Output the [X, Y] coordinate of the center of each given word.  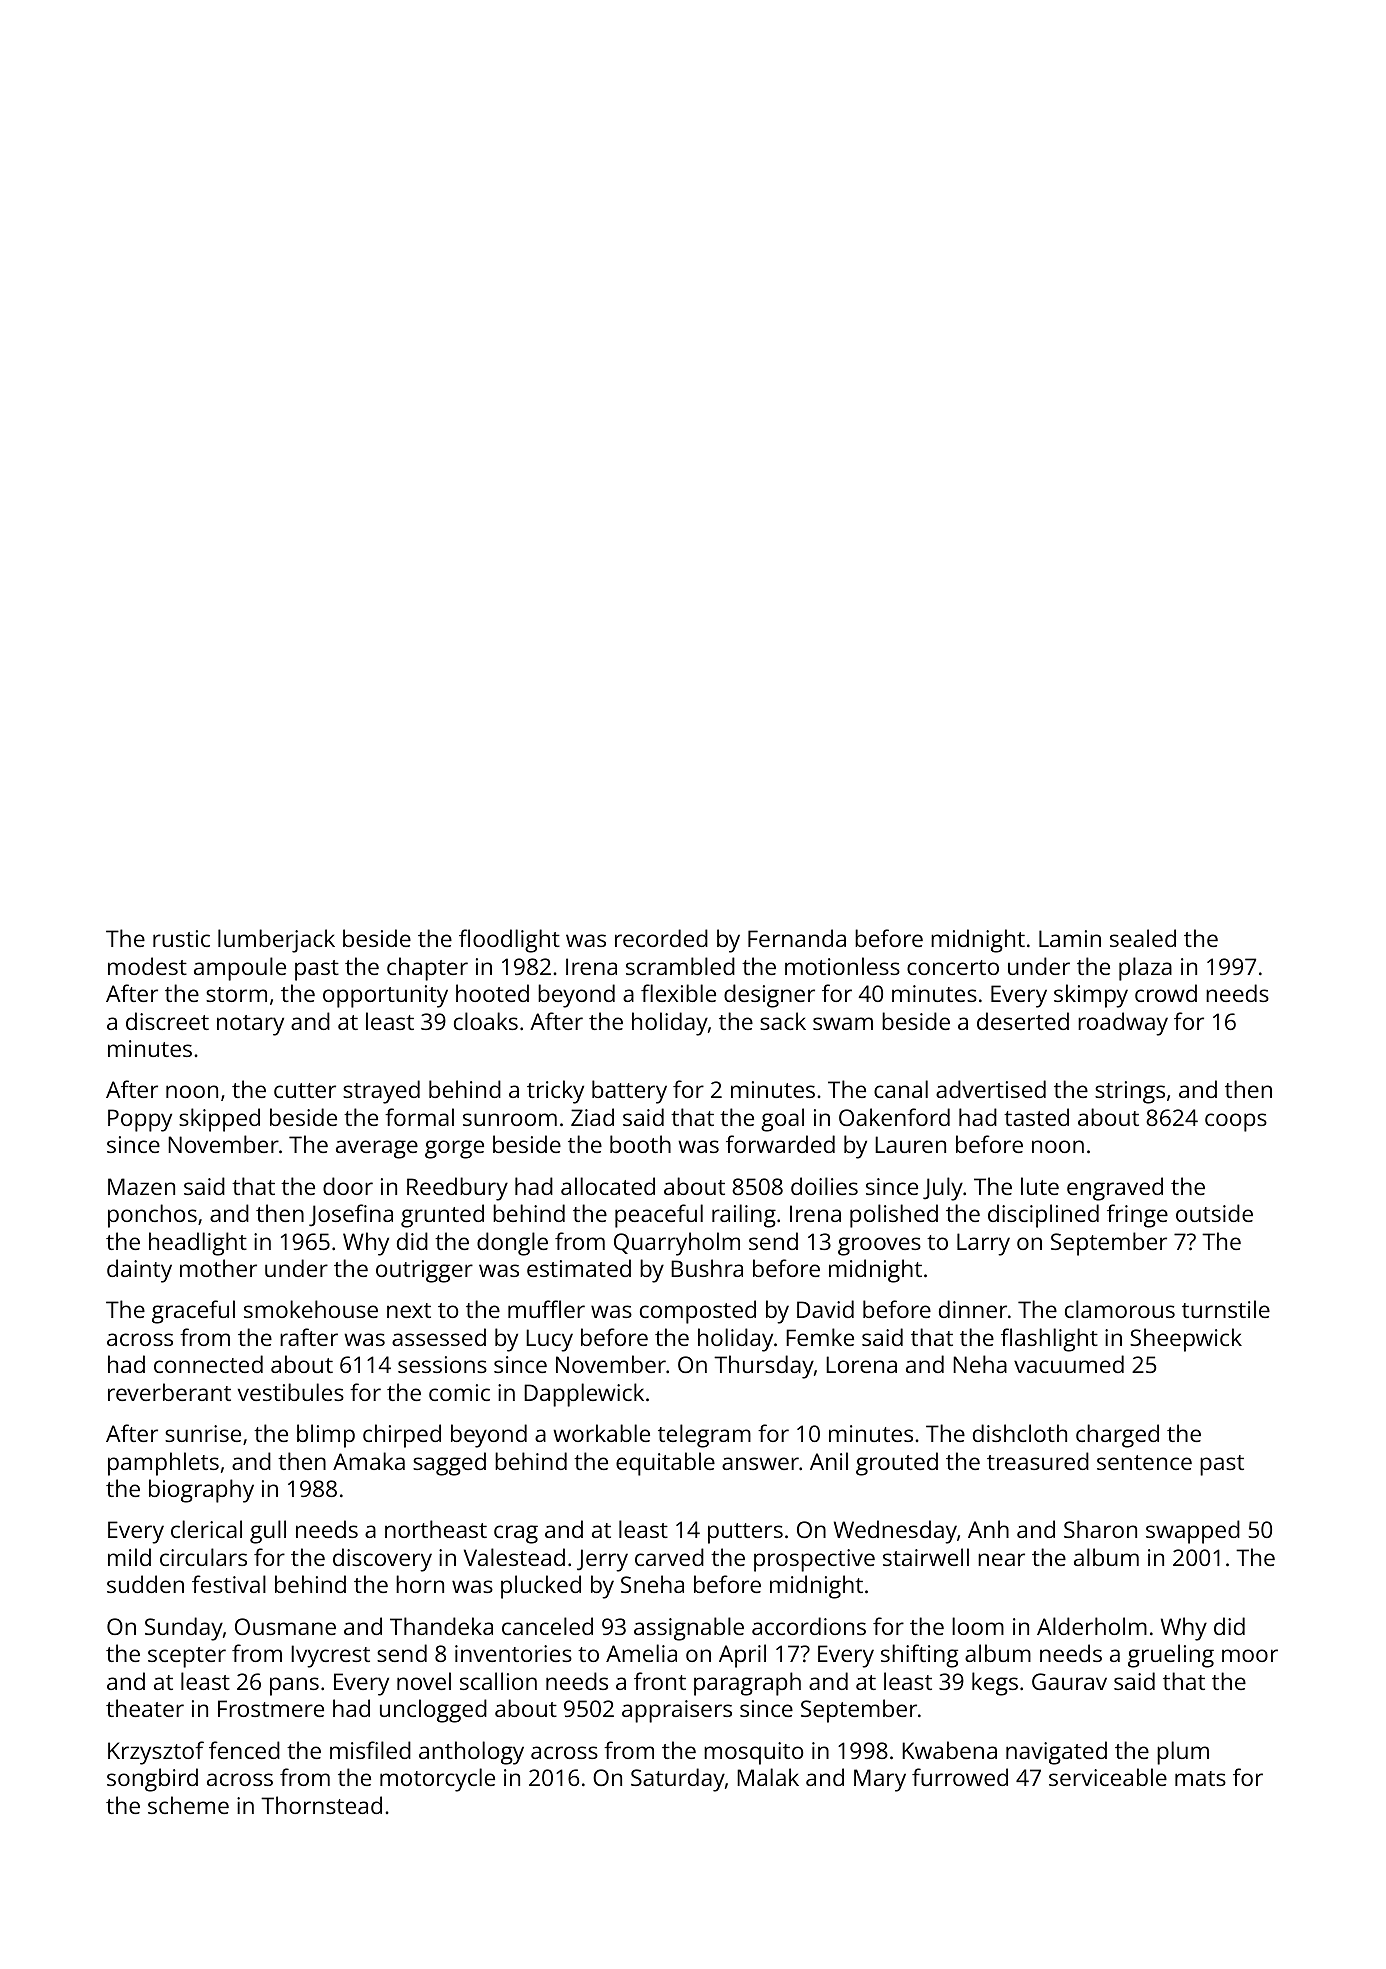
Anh [988, 1529]
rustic [181, 938]
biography [201, 1491]
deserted [1023, 1021]
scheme [188, 1805]
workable [601, 1433]
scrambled [680, 966]
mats [1200, 1778]
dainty [139, 1271]
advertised [991, 1089]
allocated [608, 1186]
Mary [880, 1780]
